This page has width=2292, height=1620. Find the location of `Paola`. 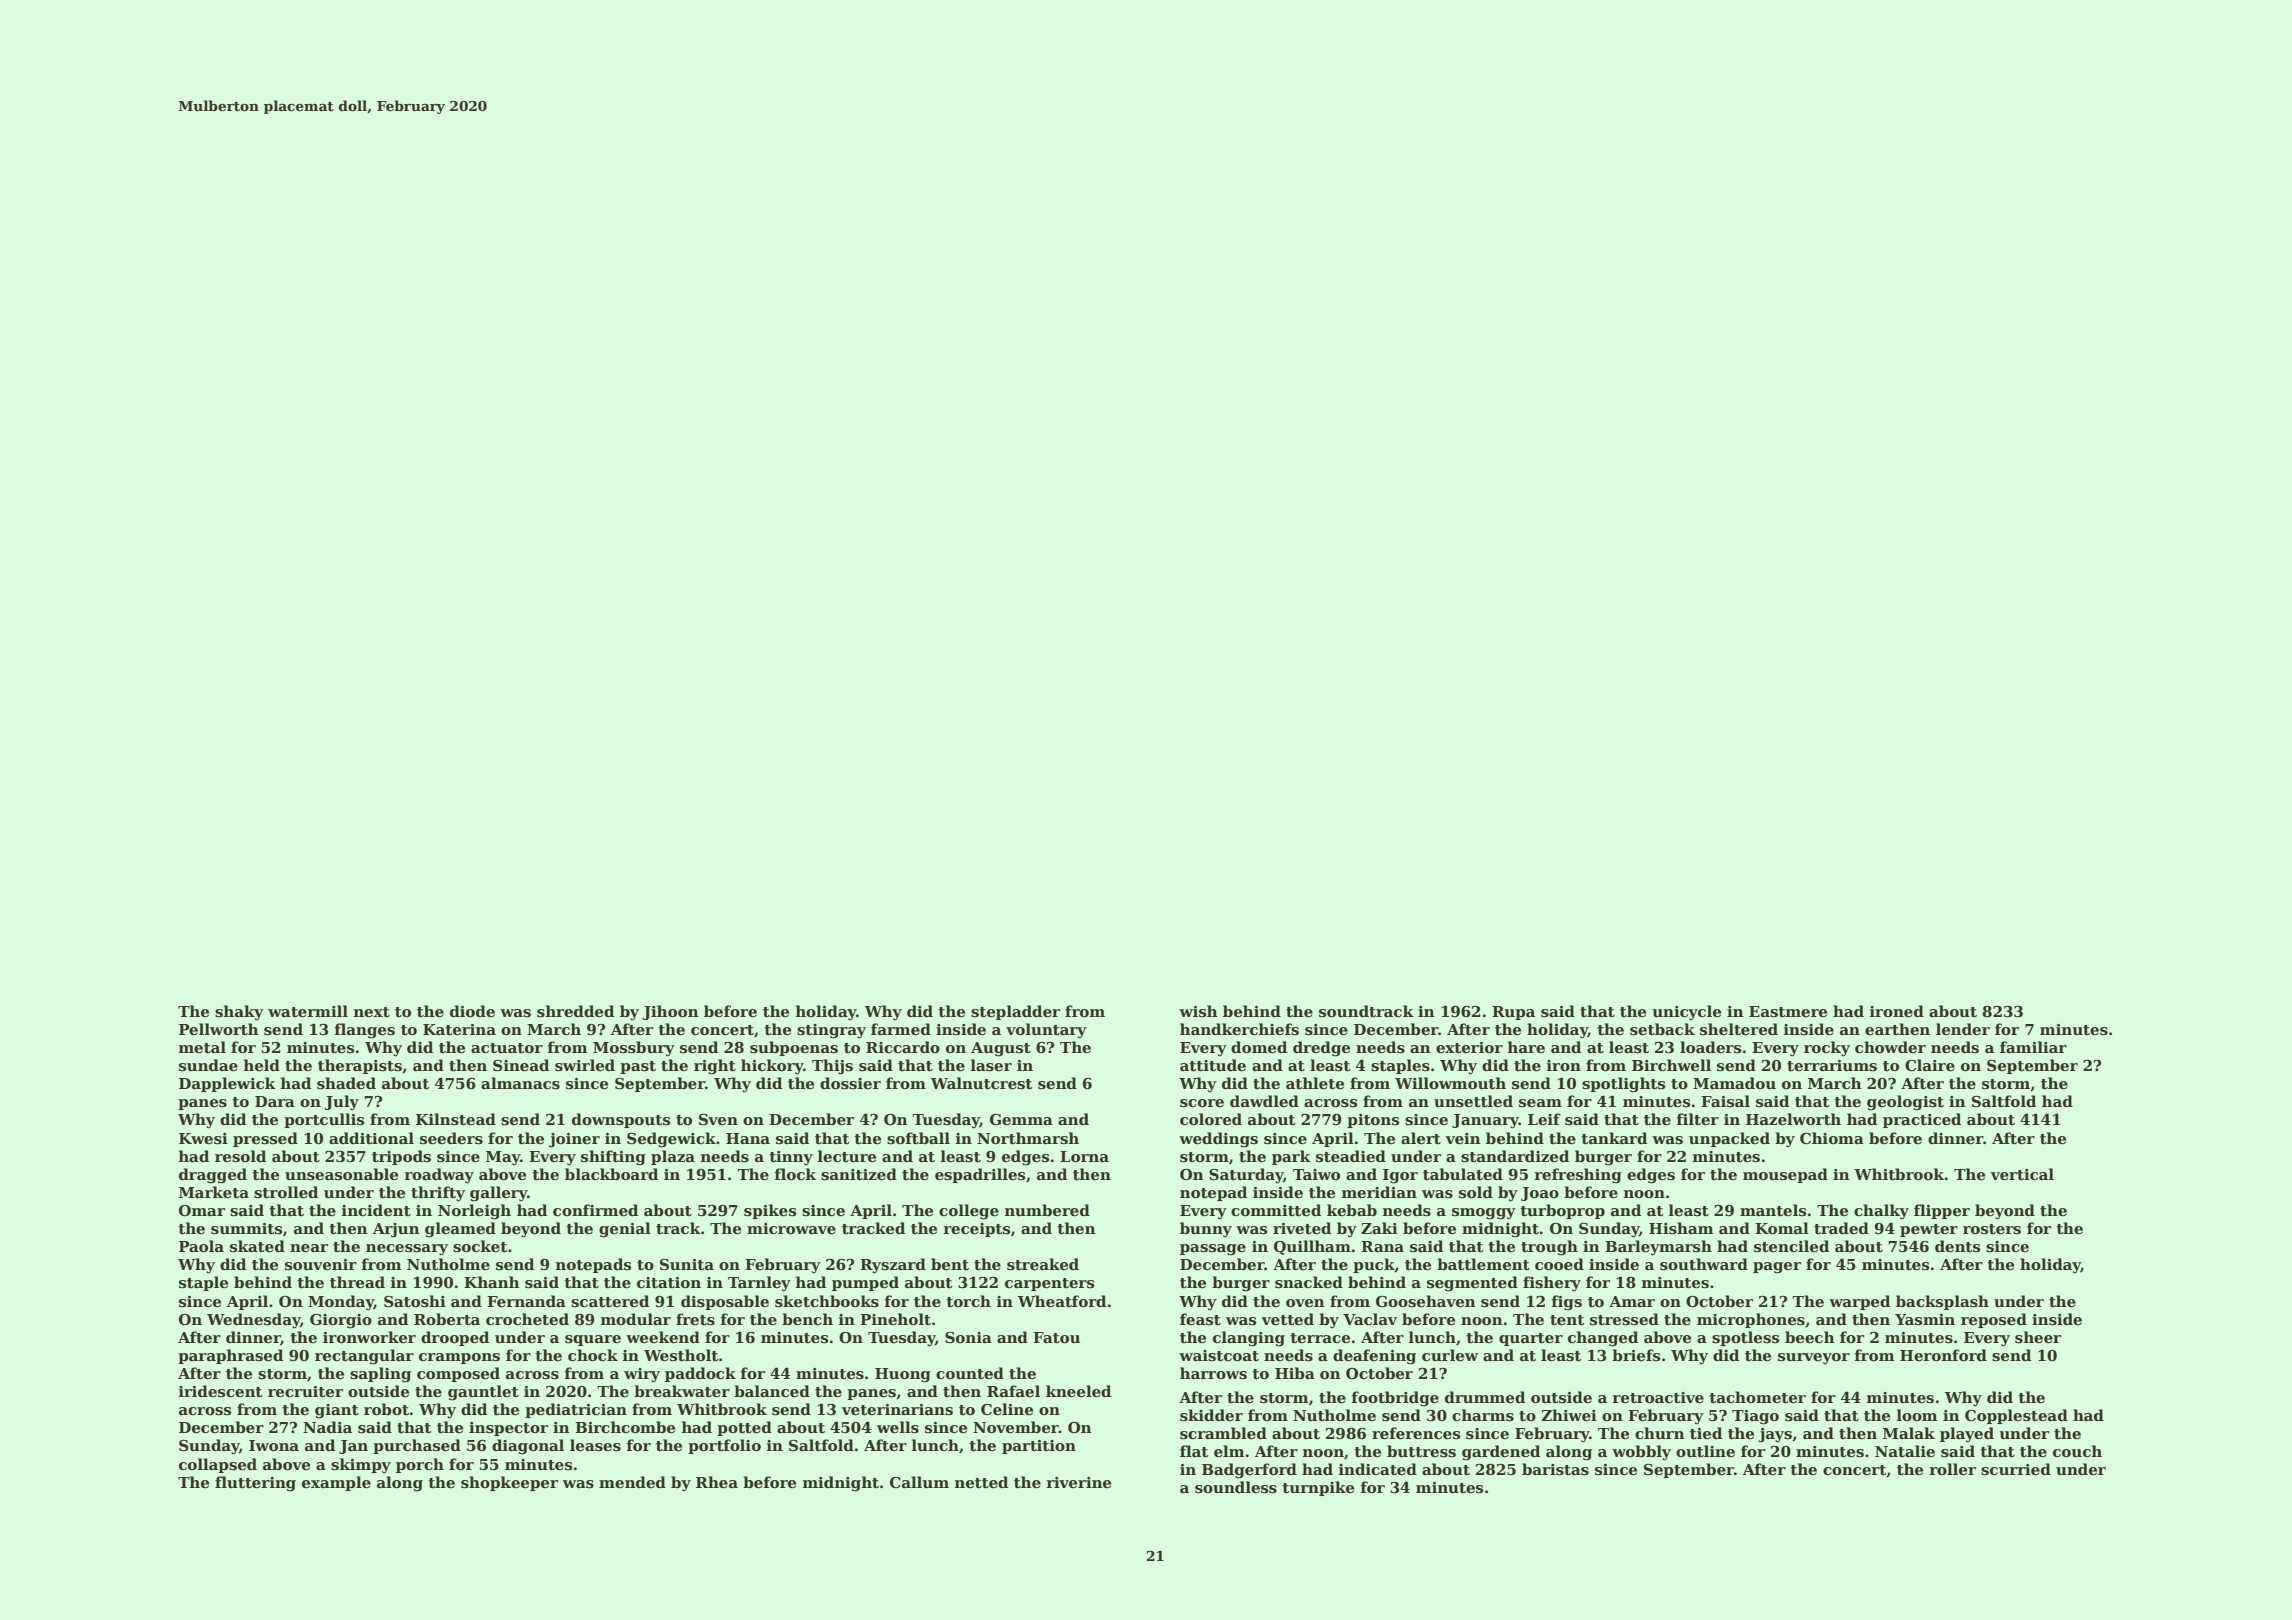

Paola is located at coordinates (201, 1246).
